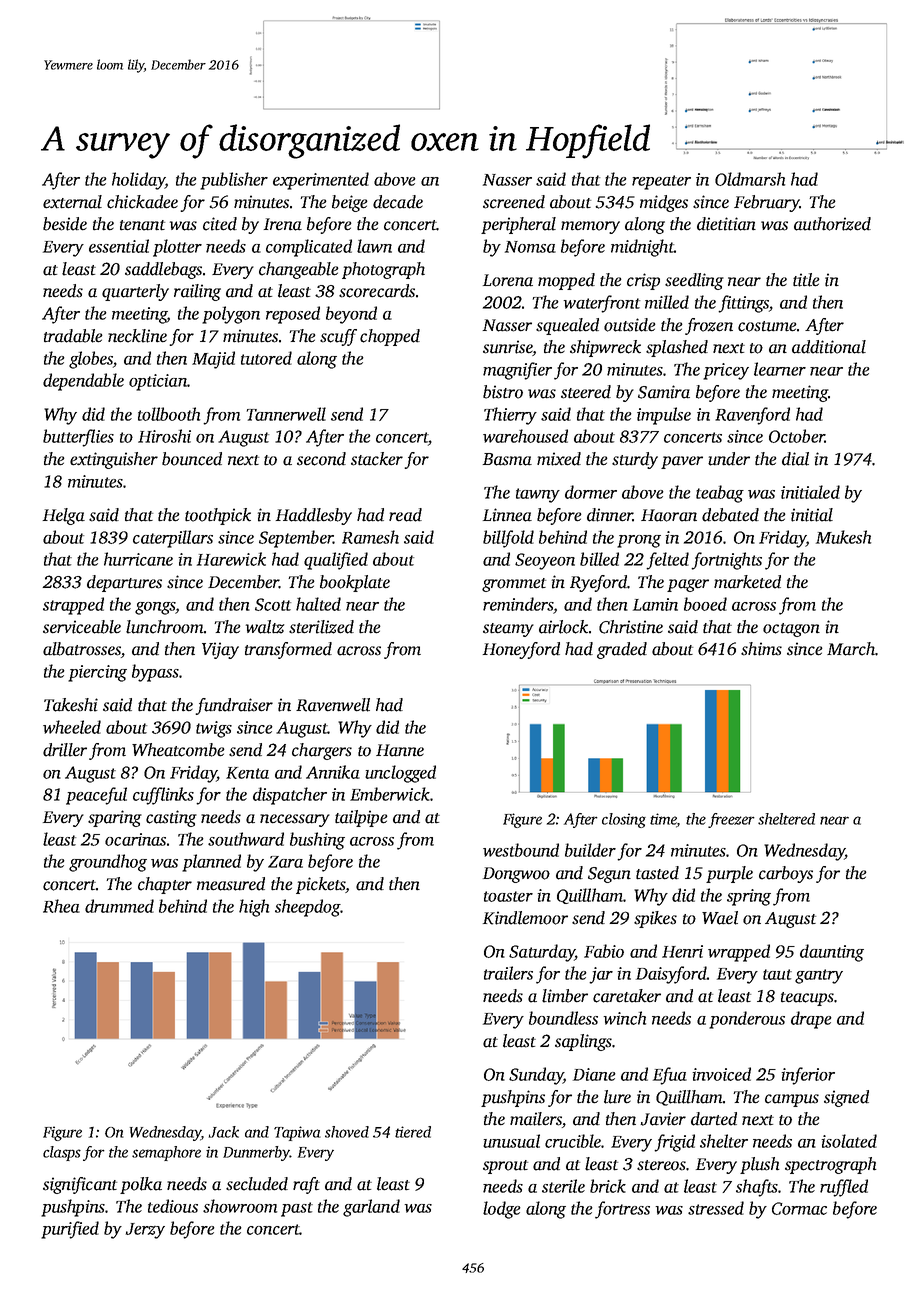  I want to click on Oldmarsh, so click(750, 179).
